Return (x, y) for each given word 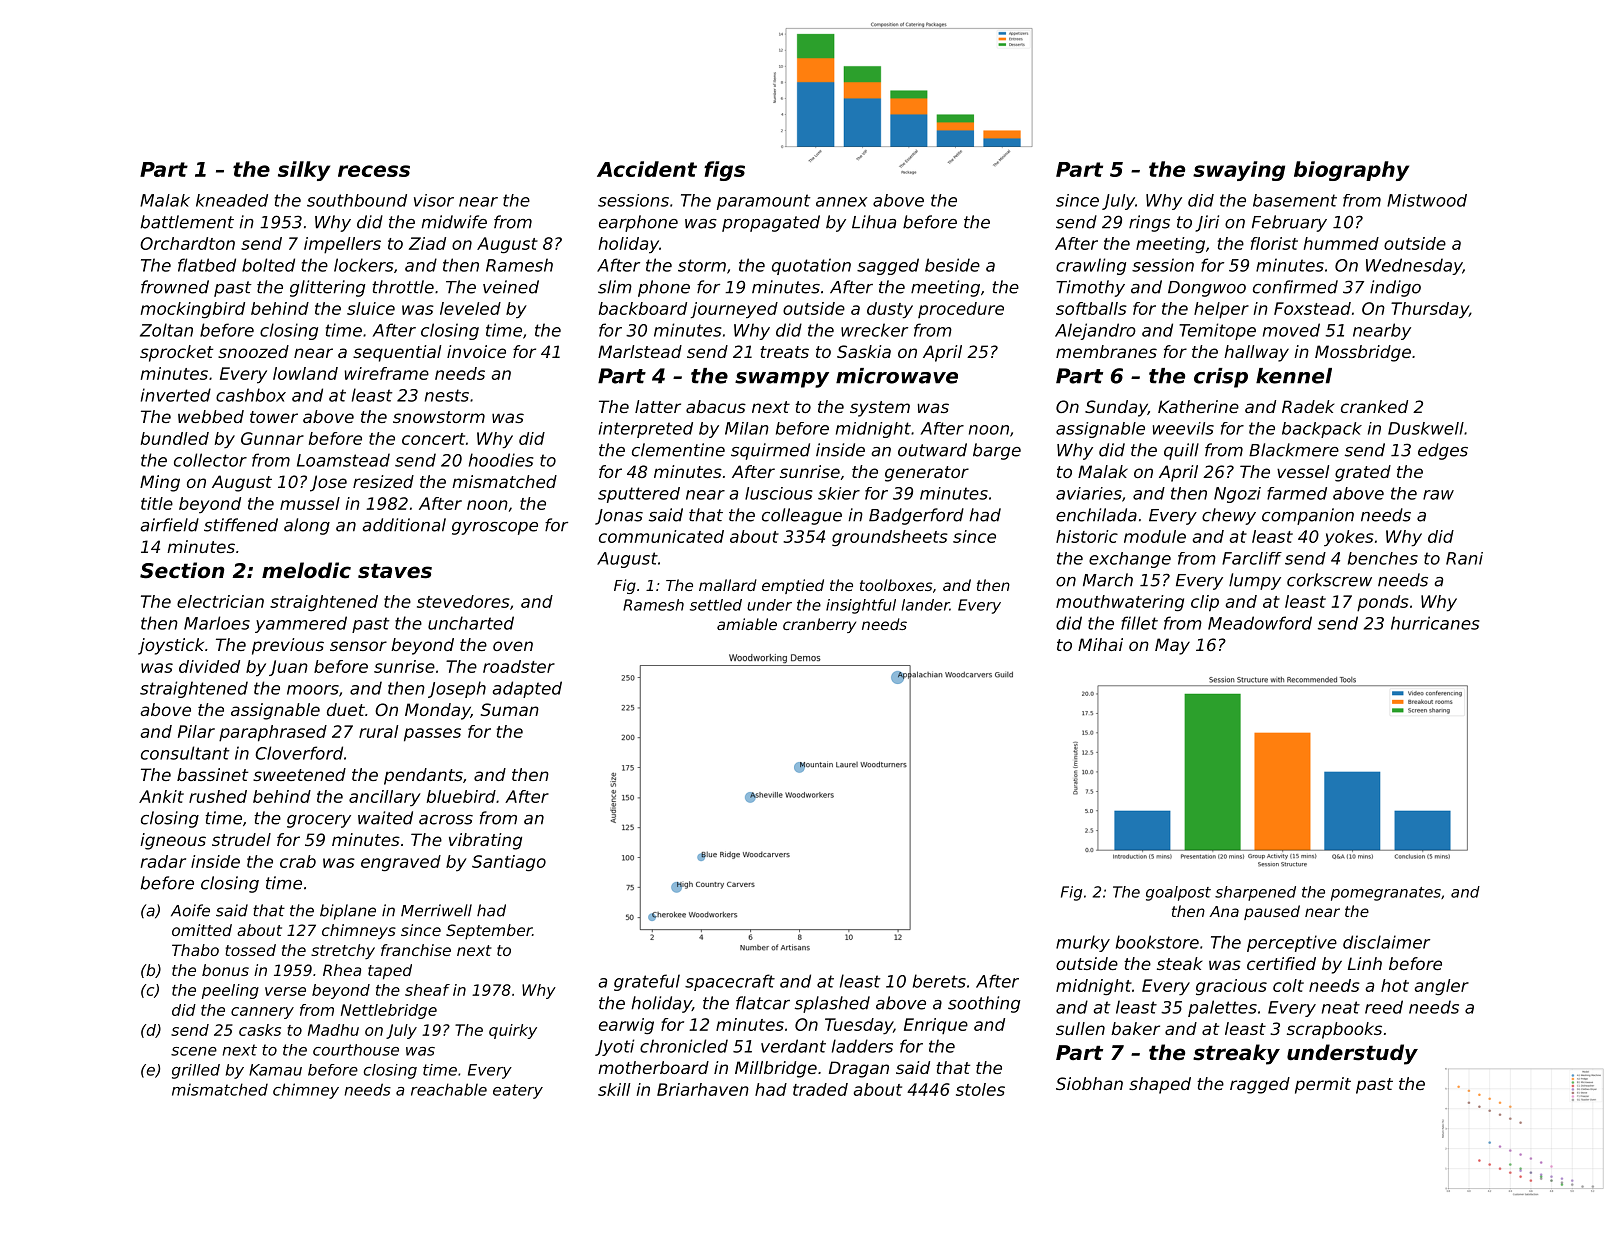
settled (716, 605)
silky (304, 171)
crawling (1091, 266)
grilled (196, 1071)
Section (182, 570)
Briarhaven (703, 1089)
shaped (1160, 1085)
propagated (771, 223)
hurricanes (1435, 623)
